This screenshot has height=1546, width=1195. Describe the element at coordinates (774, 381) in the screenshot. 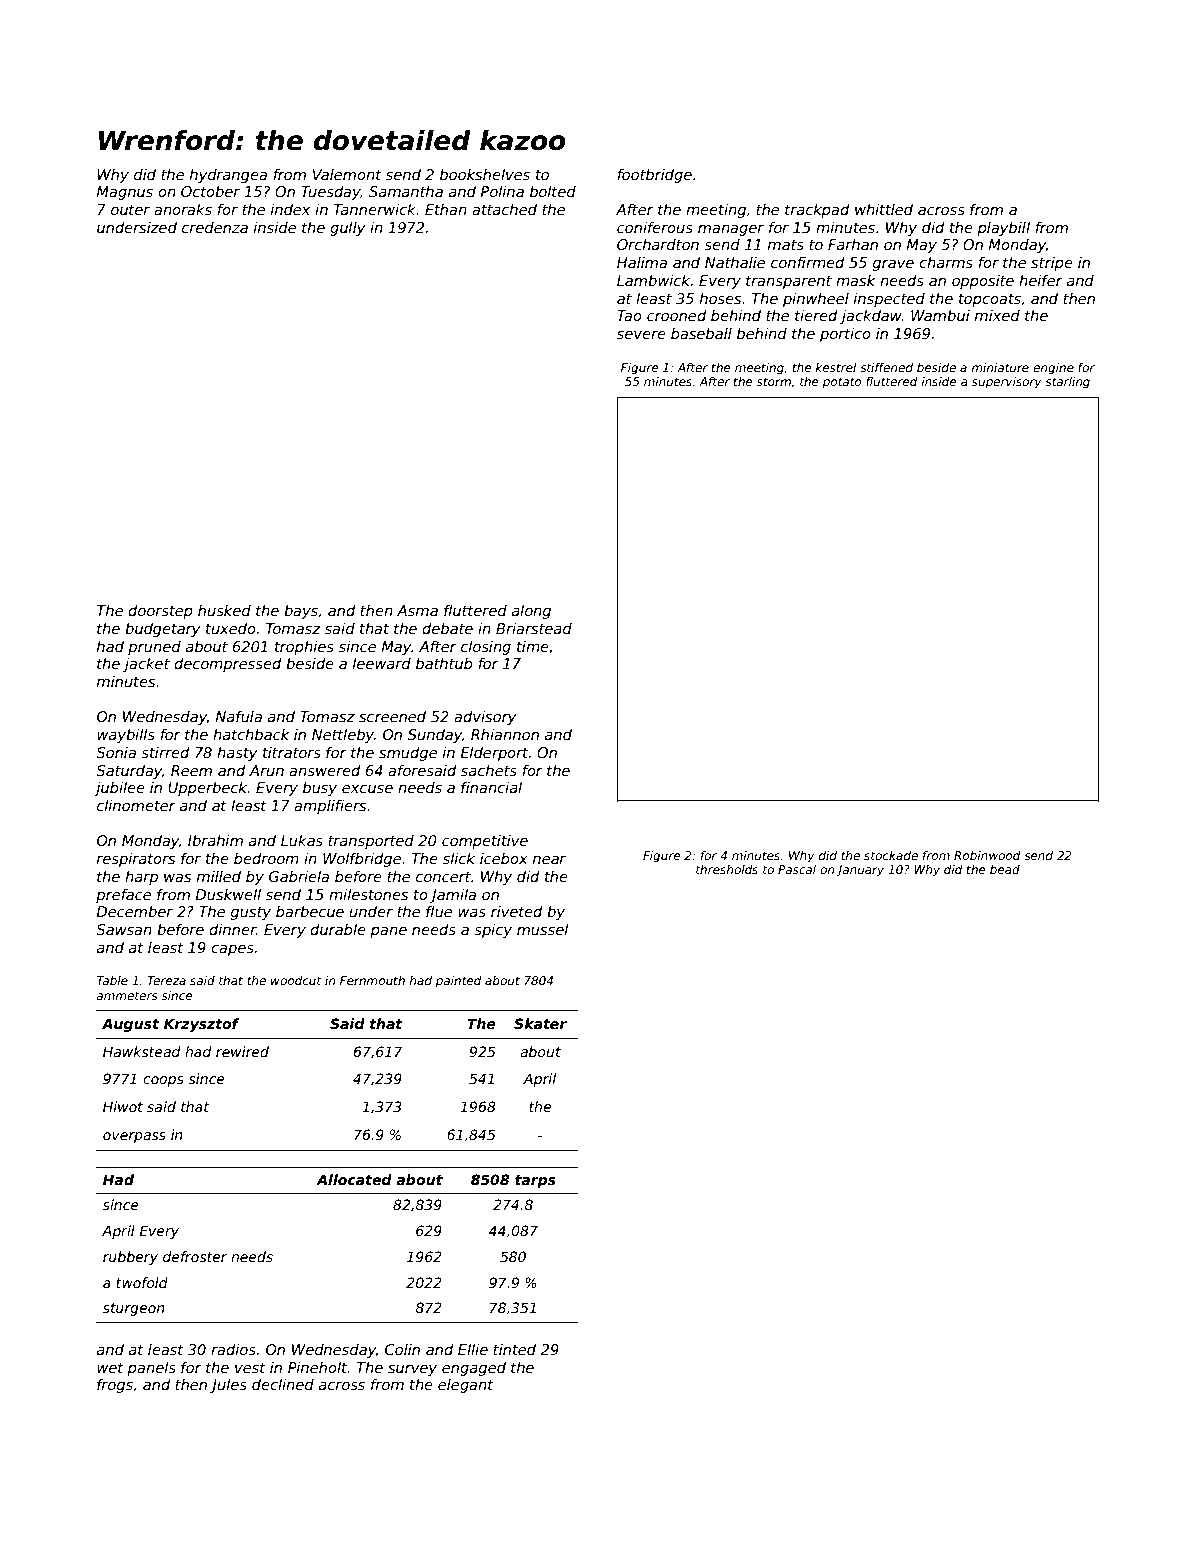

I see `storm` at that location.
